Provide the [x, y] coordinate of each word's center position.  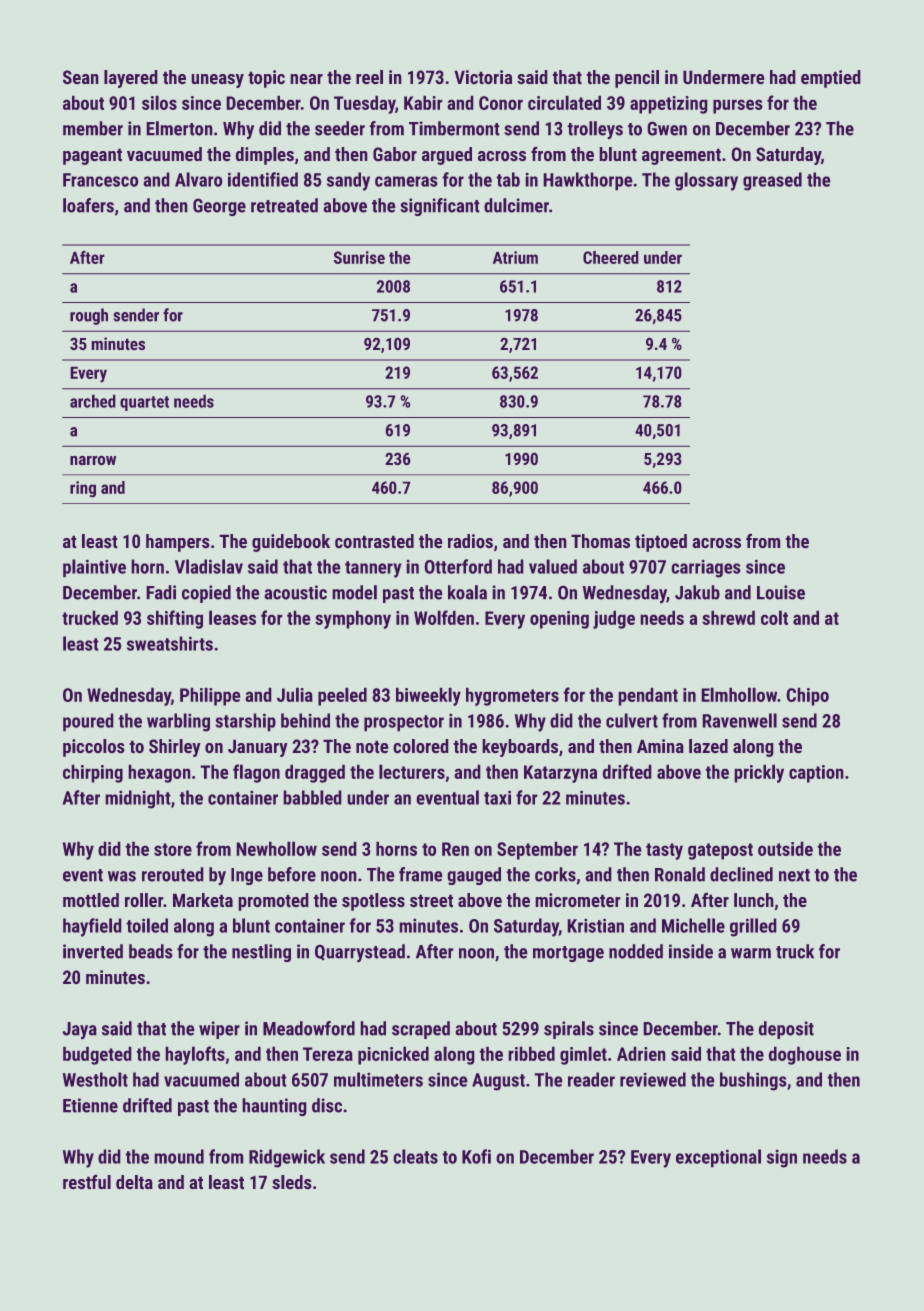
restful [87, 1182]
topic [266, 79]
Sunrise [359, 257]
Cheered [611, 257]
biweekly [428, 696]
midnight [138, 799]
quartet [144, 403]
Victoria [483, 77]
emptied [831, 79]
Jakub [697, 592]
